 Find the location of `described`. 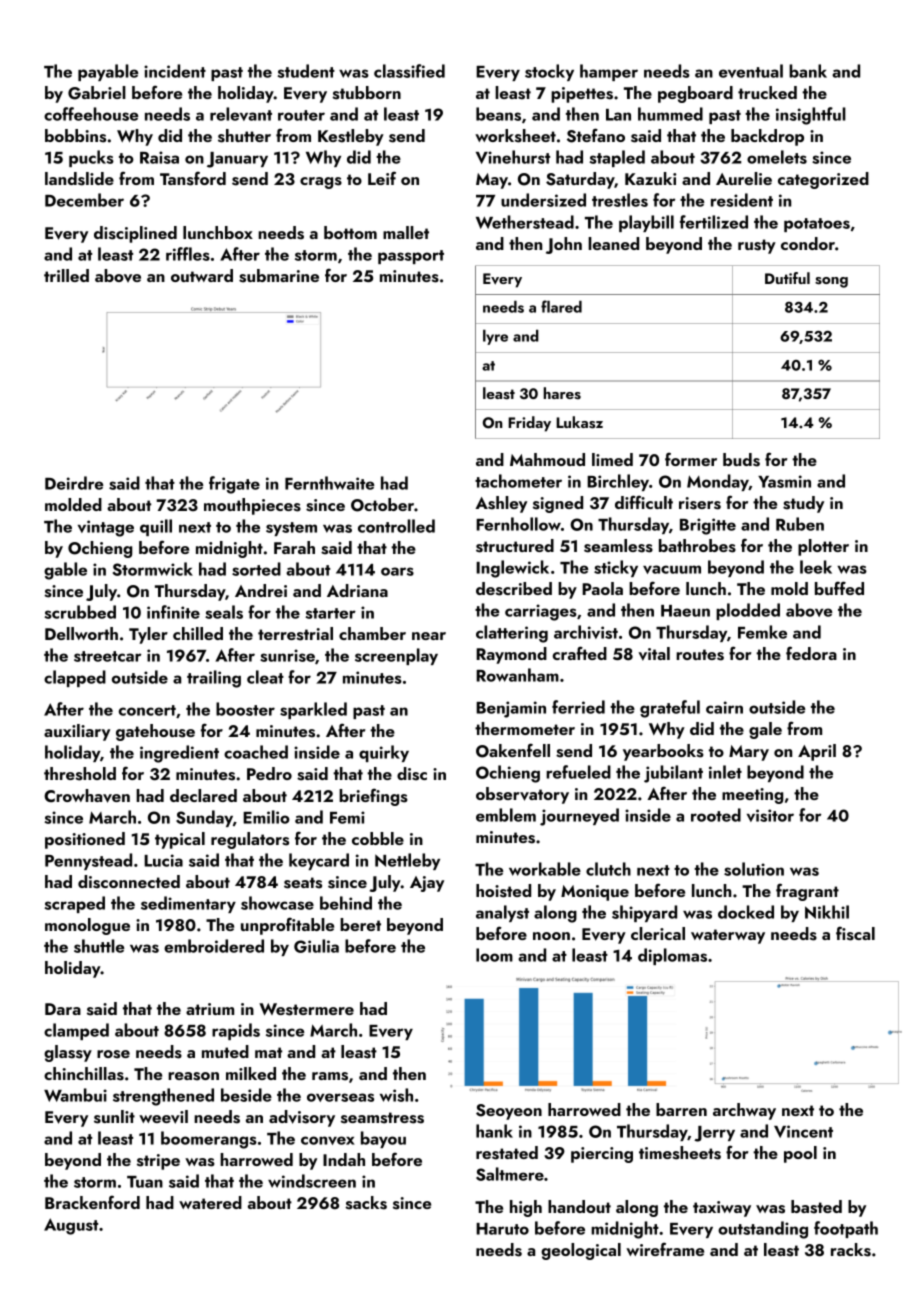

described is located at coordinates (514, 589).
